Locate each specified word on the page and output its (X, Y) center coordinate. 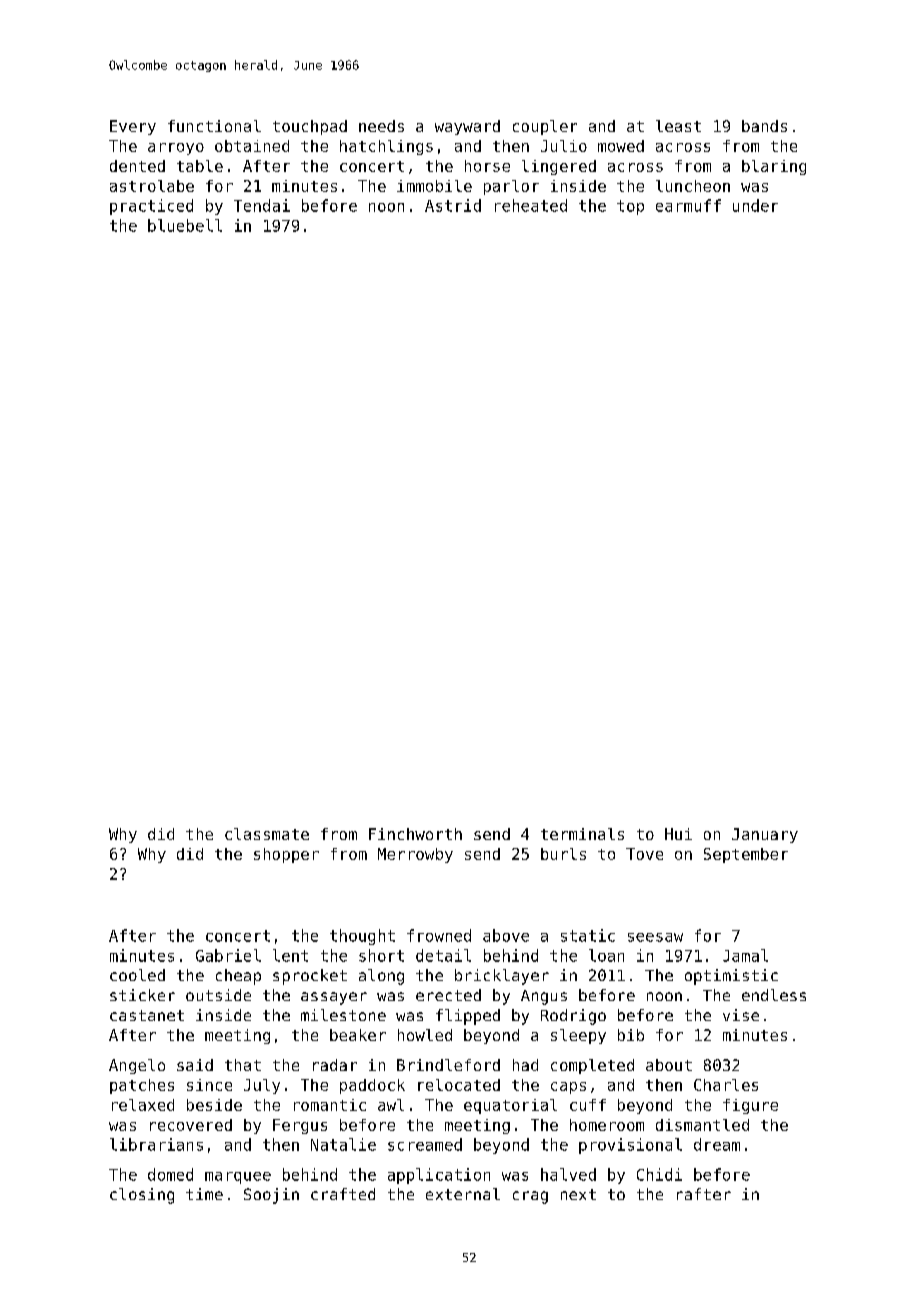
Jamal (745, 955)
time (204, 1194)
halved (568, 1174)
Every (133, 127)
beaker (358, 1035)
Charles (726, 1085)
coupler (545, 127)
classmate (267, 834)
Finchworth (415, 834)
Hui (678, 834)
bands (764, 126)
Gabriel (228, 955)
